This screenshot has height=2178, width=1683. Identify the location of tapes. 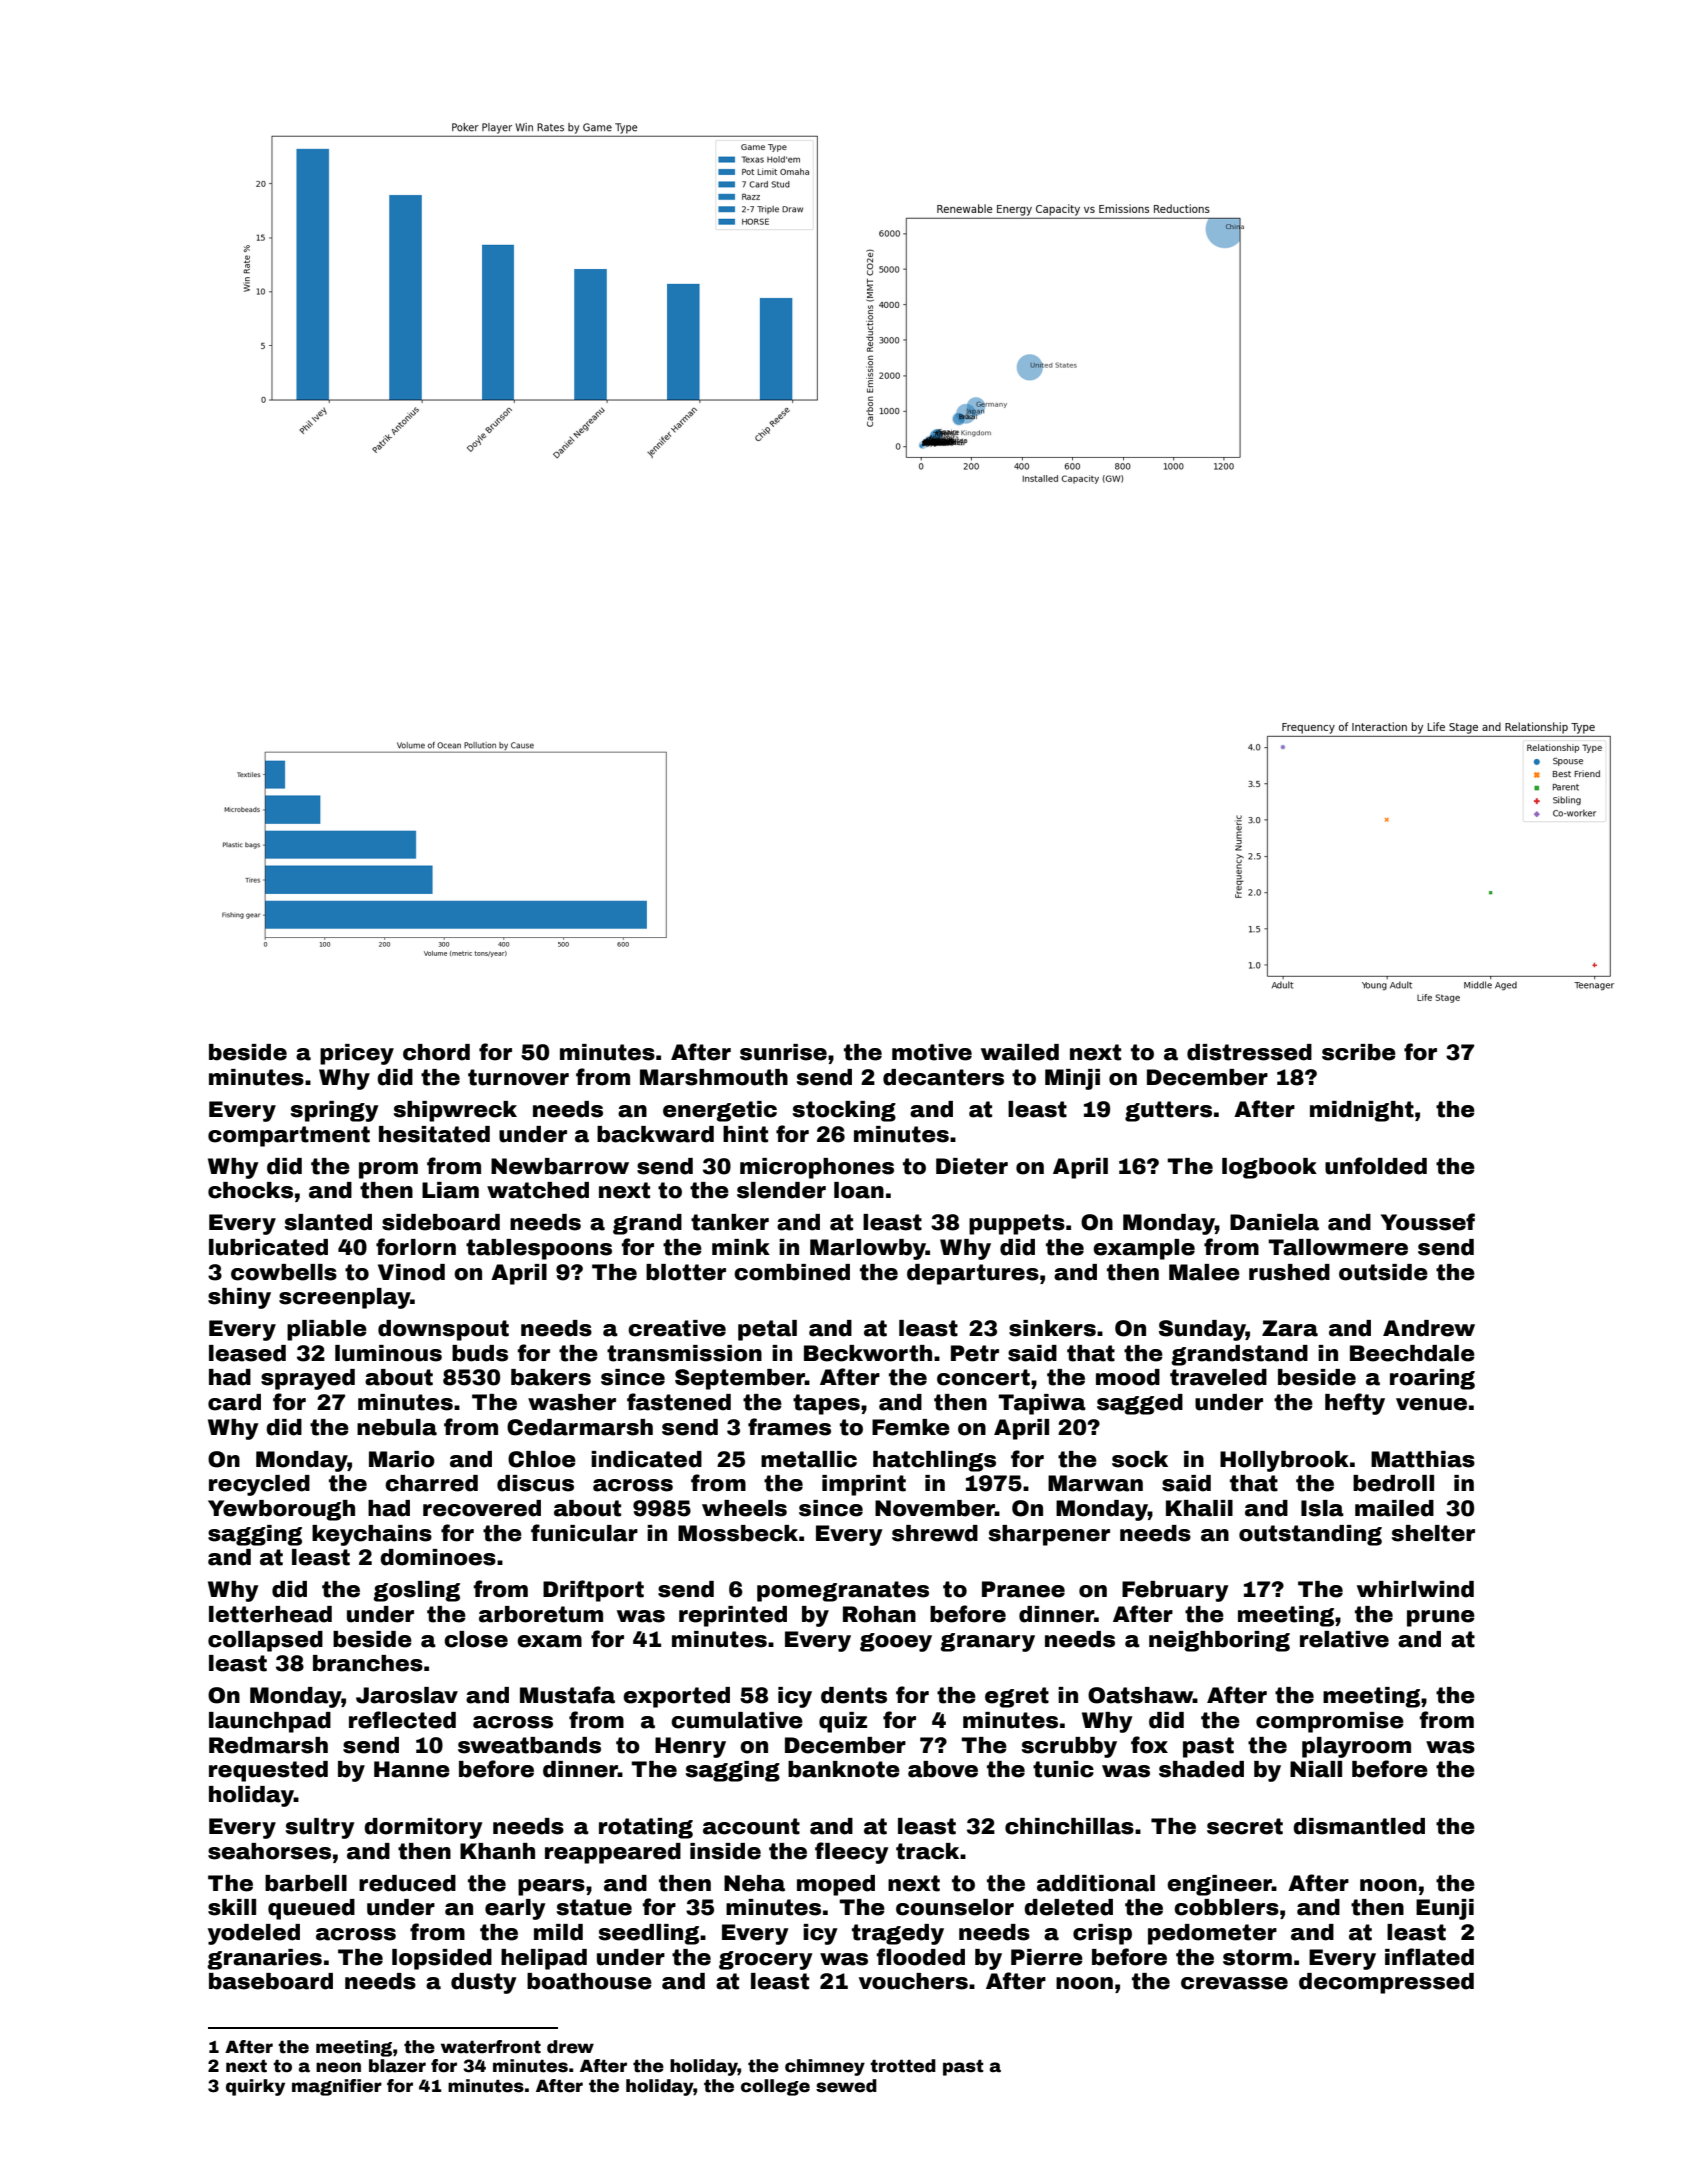
(826, 1404).
